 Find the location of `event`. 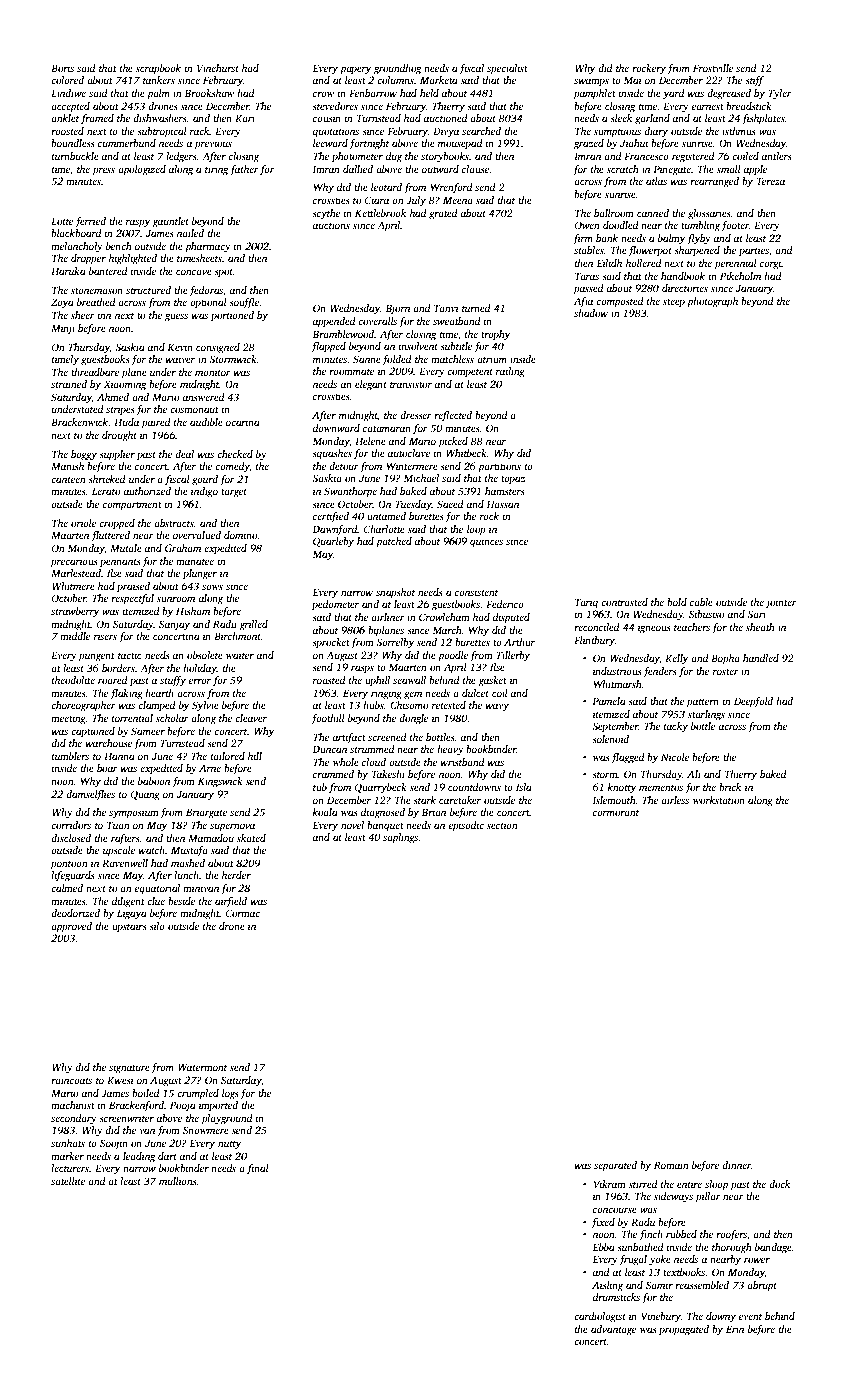

event is located at coordinates (750, 1317).
